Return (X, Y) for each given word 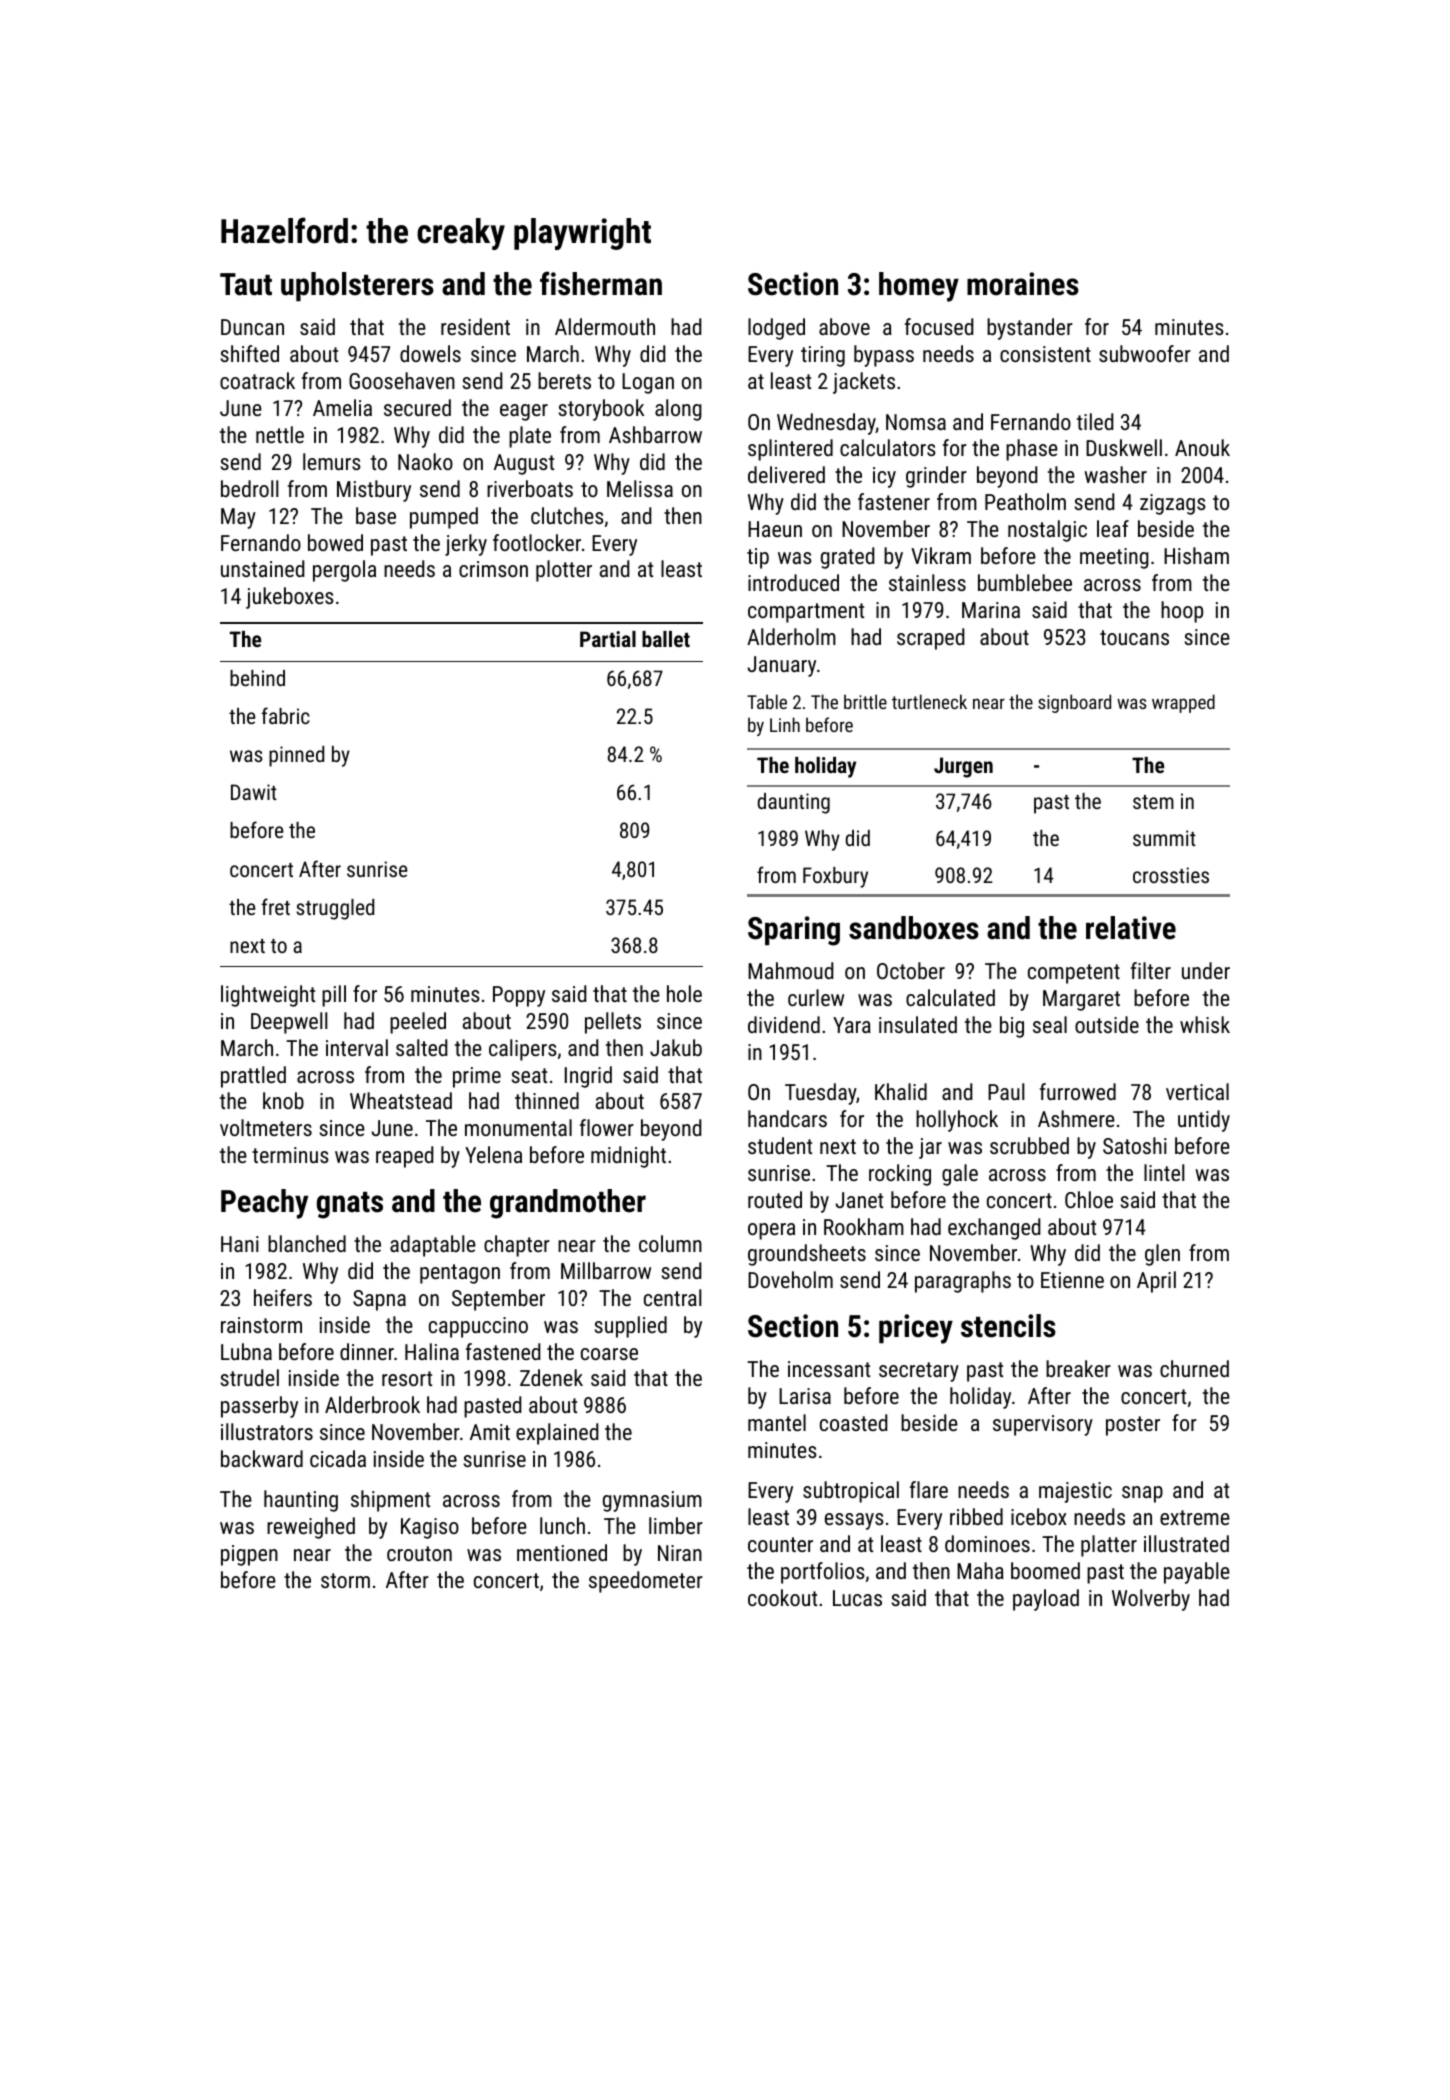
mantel (777, 1422)
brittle (865, 701)
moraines (1023, 284)
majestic (1075, 1492)
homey (919, 287)
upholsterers (357, 286)
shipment (390, 1501)
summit (1164, 838)
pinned (296, 756)
